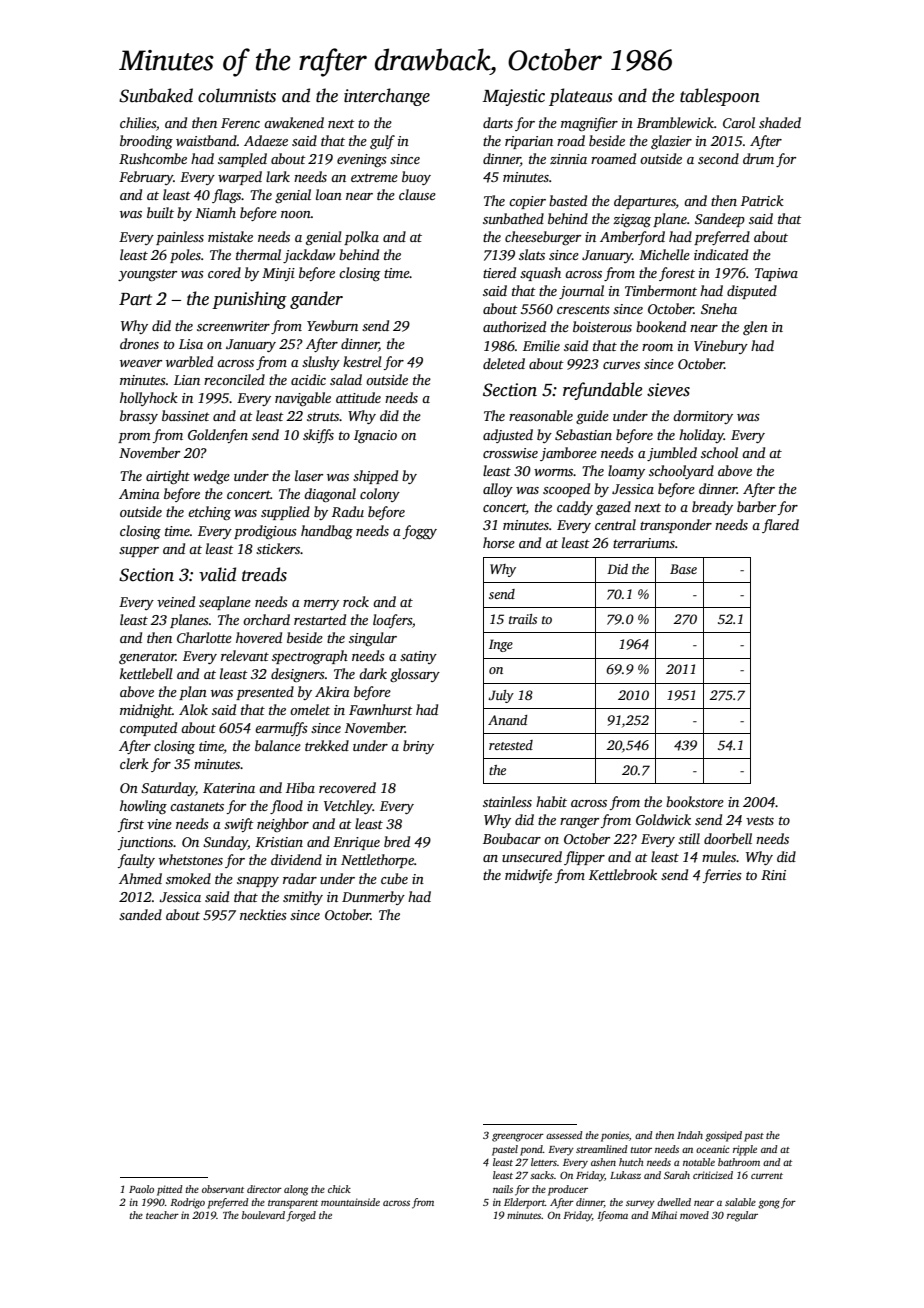 Image resolution: width=924 pixels, height=1308 pixels. Describe the element at coordinates (377, 861) in the image. I see `Nettlethorpe` at that location.
